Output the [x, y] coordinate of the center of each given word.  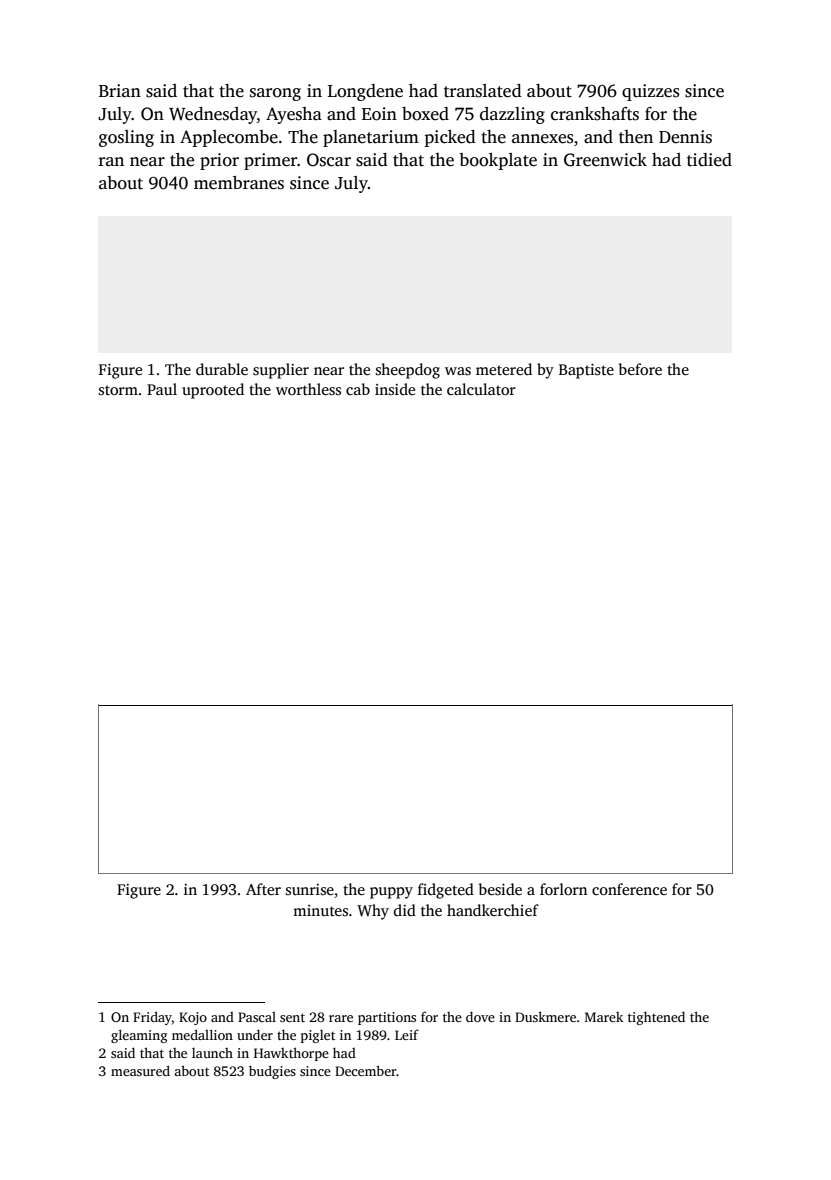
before [640, 369]
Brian [120, 90]
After [263, 889]
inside [395, 389]
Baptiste [586, 371]
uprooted [213, 391]
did [405, 910]
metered [504, 369]
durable [222, 369]
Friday [152, 1018]
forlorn [563, 889]
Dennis [685, 137]
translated [483, 91]
